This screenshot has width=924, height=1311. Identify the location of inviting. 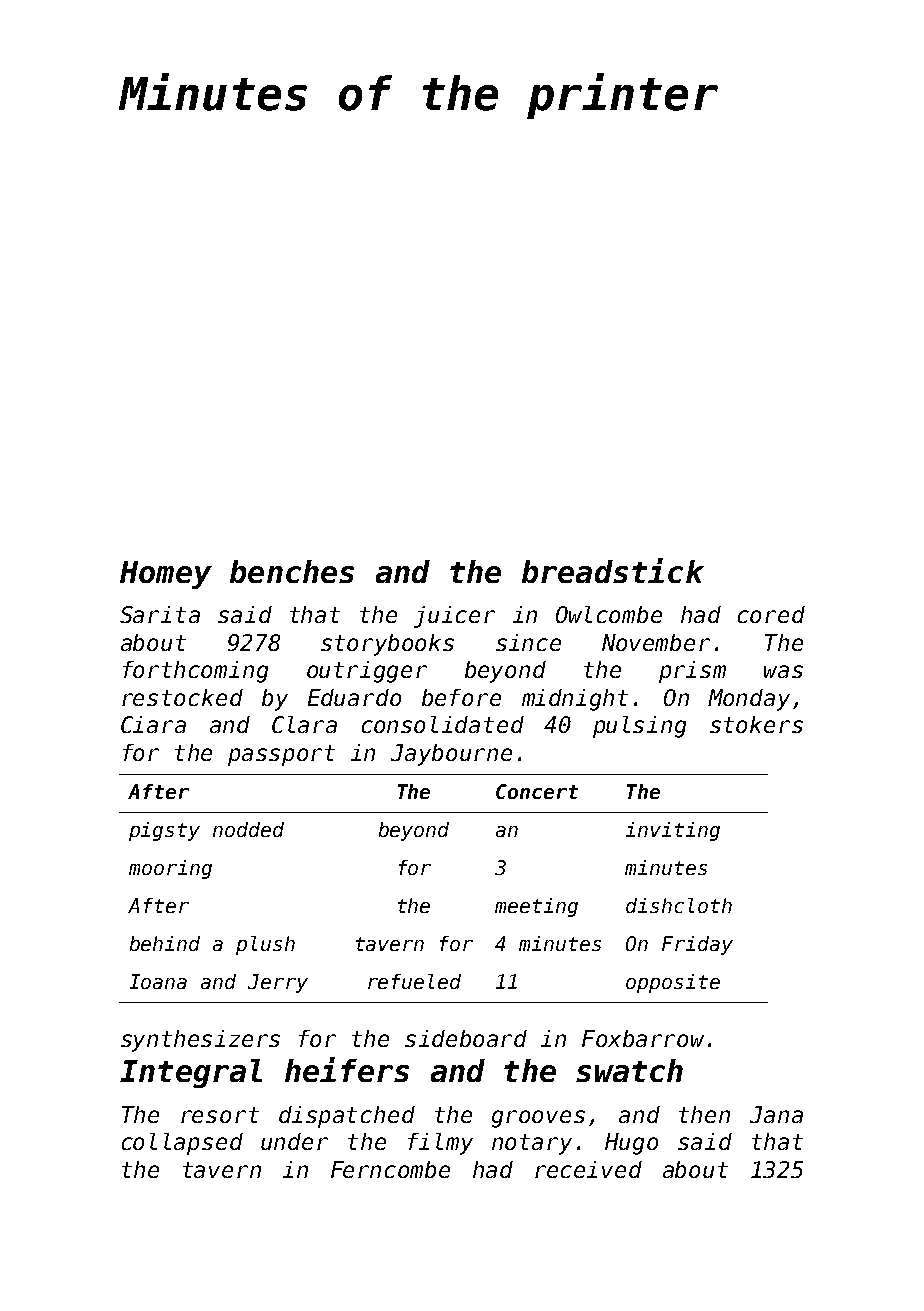
(673, 831).
